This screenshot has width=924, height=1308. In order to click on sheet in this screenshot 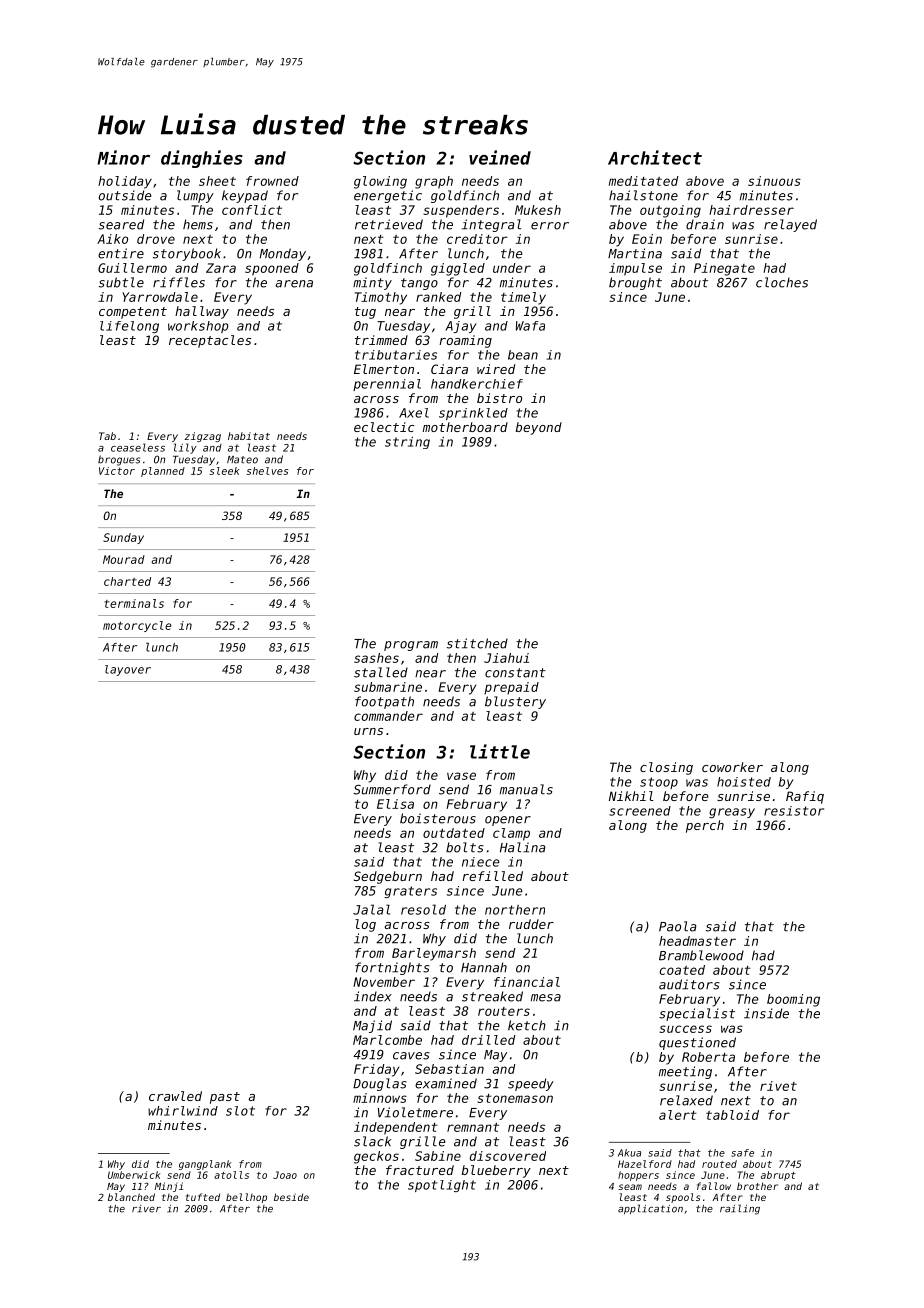, I will do `click(217, 181)`.
